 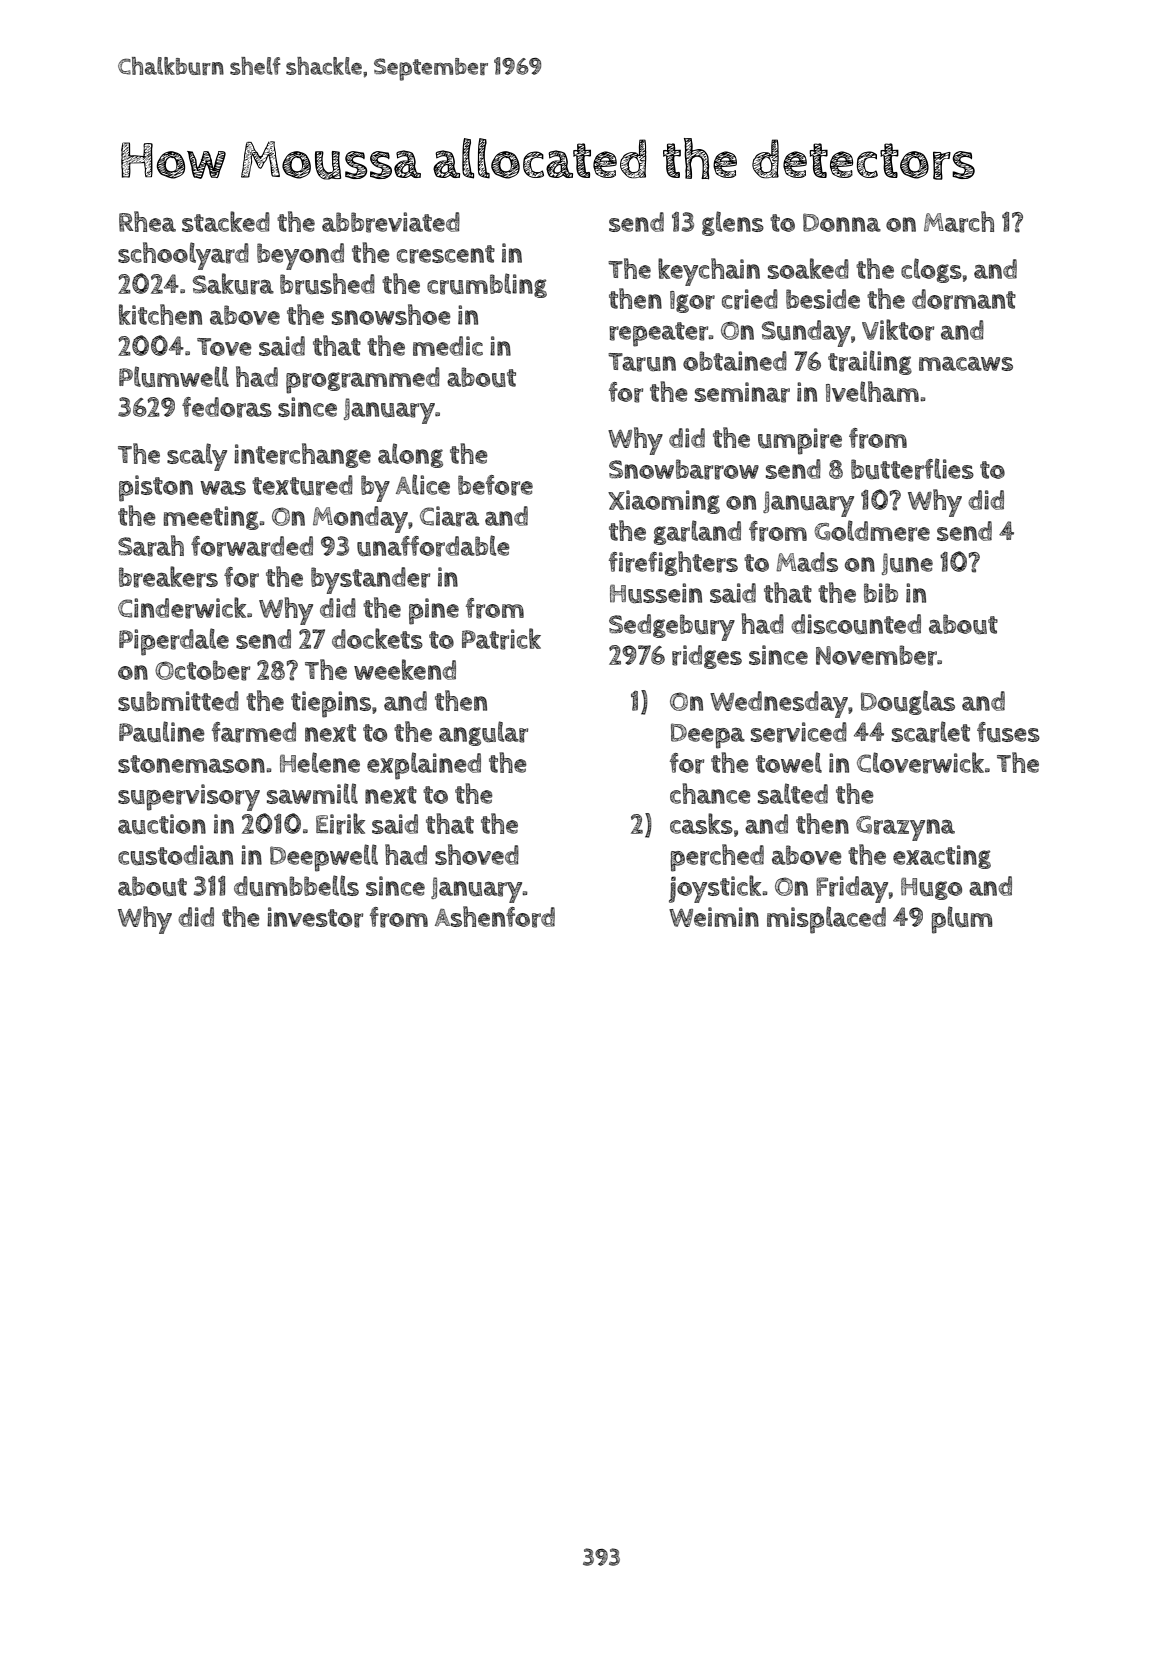 I want to click on schoolyard, so click(x=183, y=256).
